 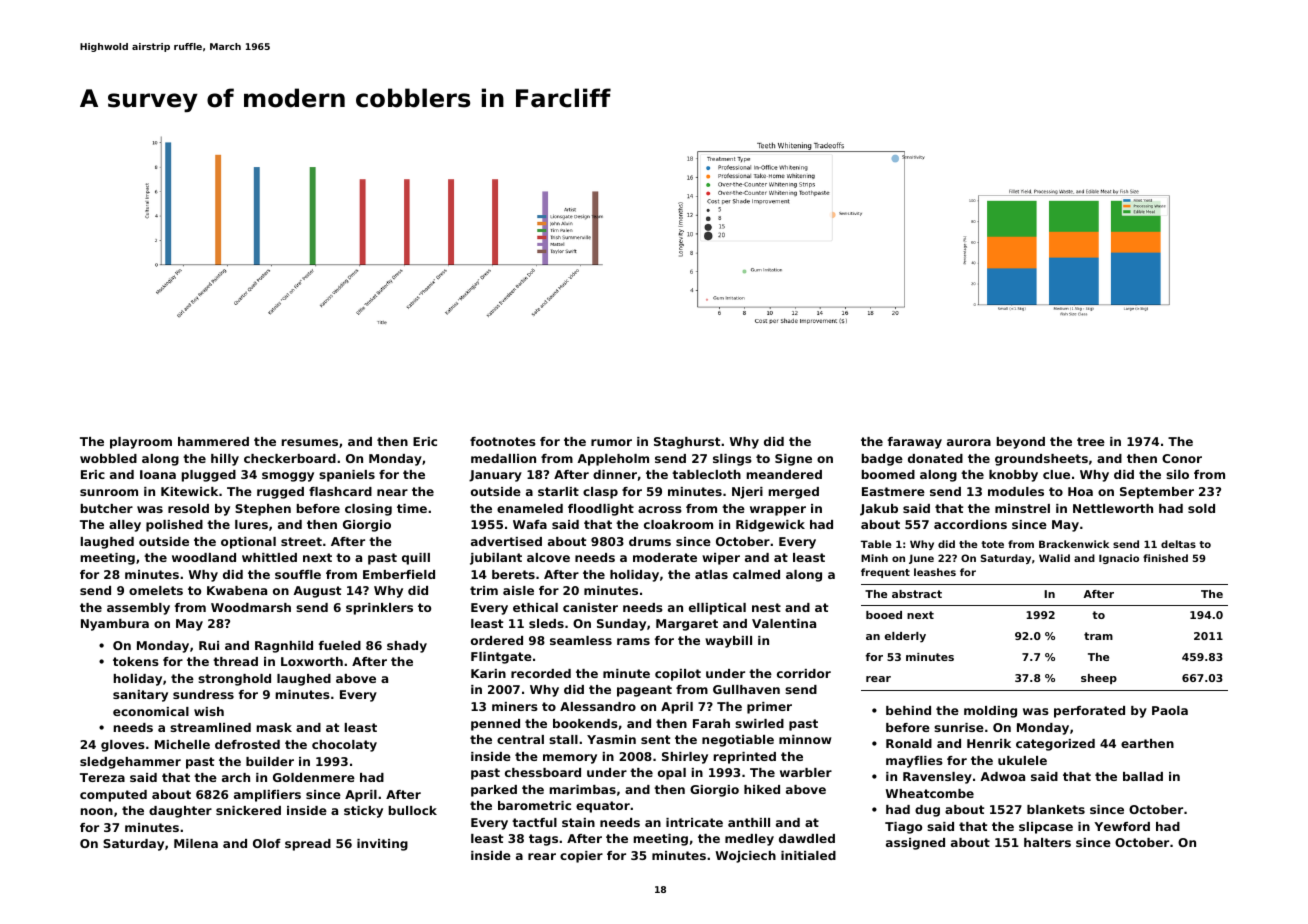 What do you see at coordinates (344, 746) in the screenshot?
I see `chocolaty` at bounding box center [344, 746].
